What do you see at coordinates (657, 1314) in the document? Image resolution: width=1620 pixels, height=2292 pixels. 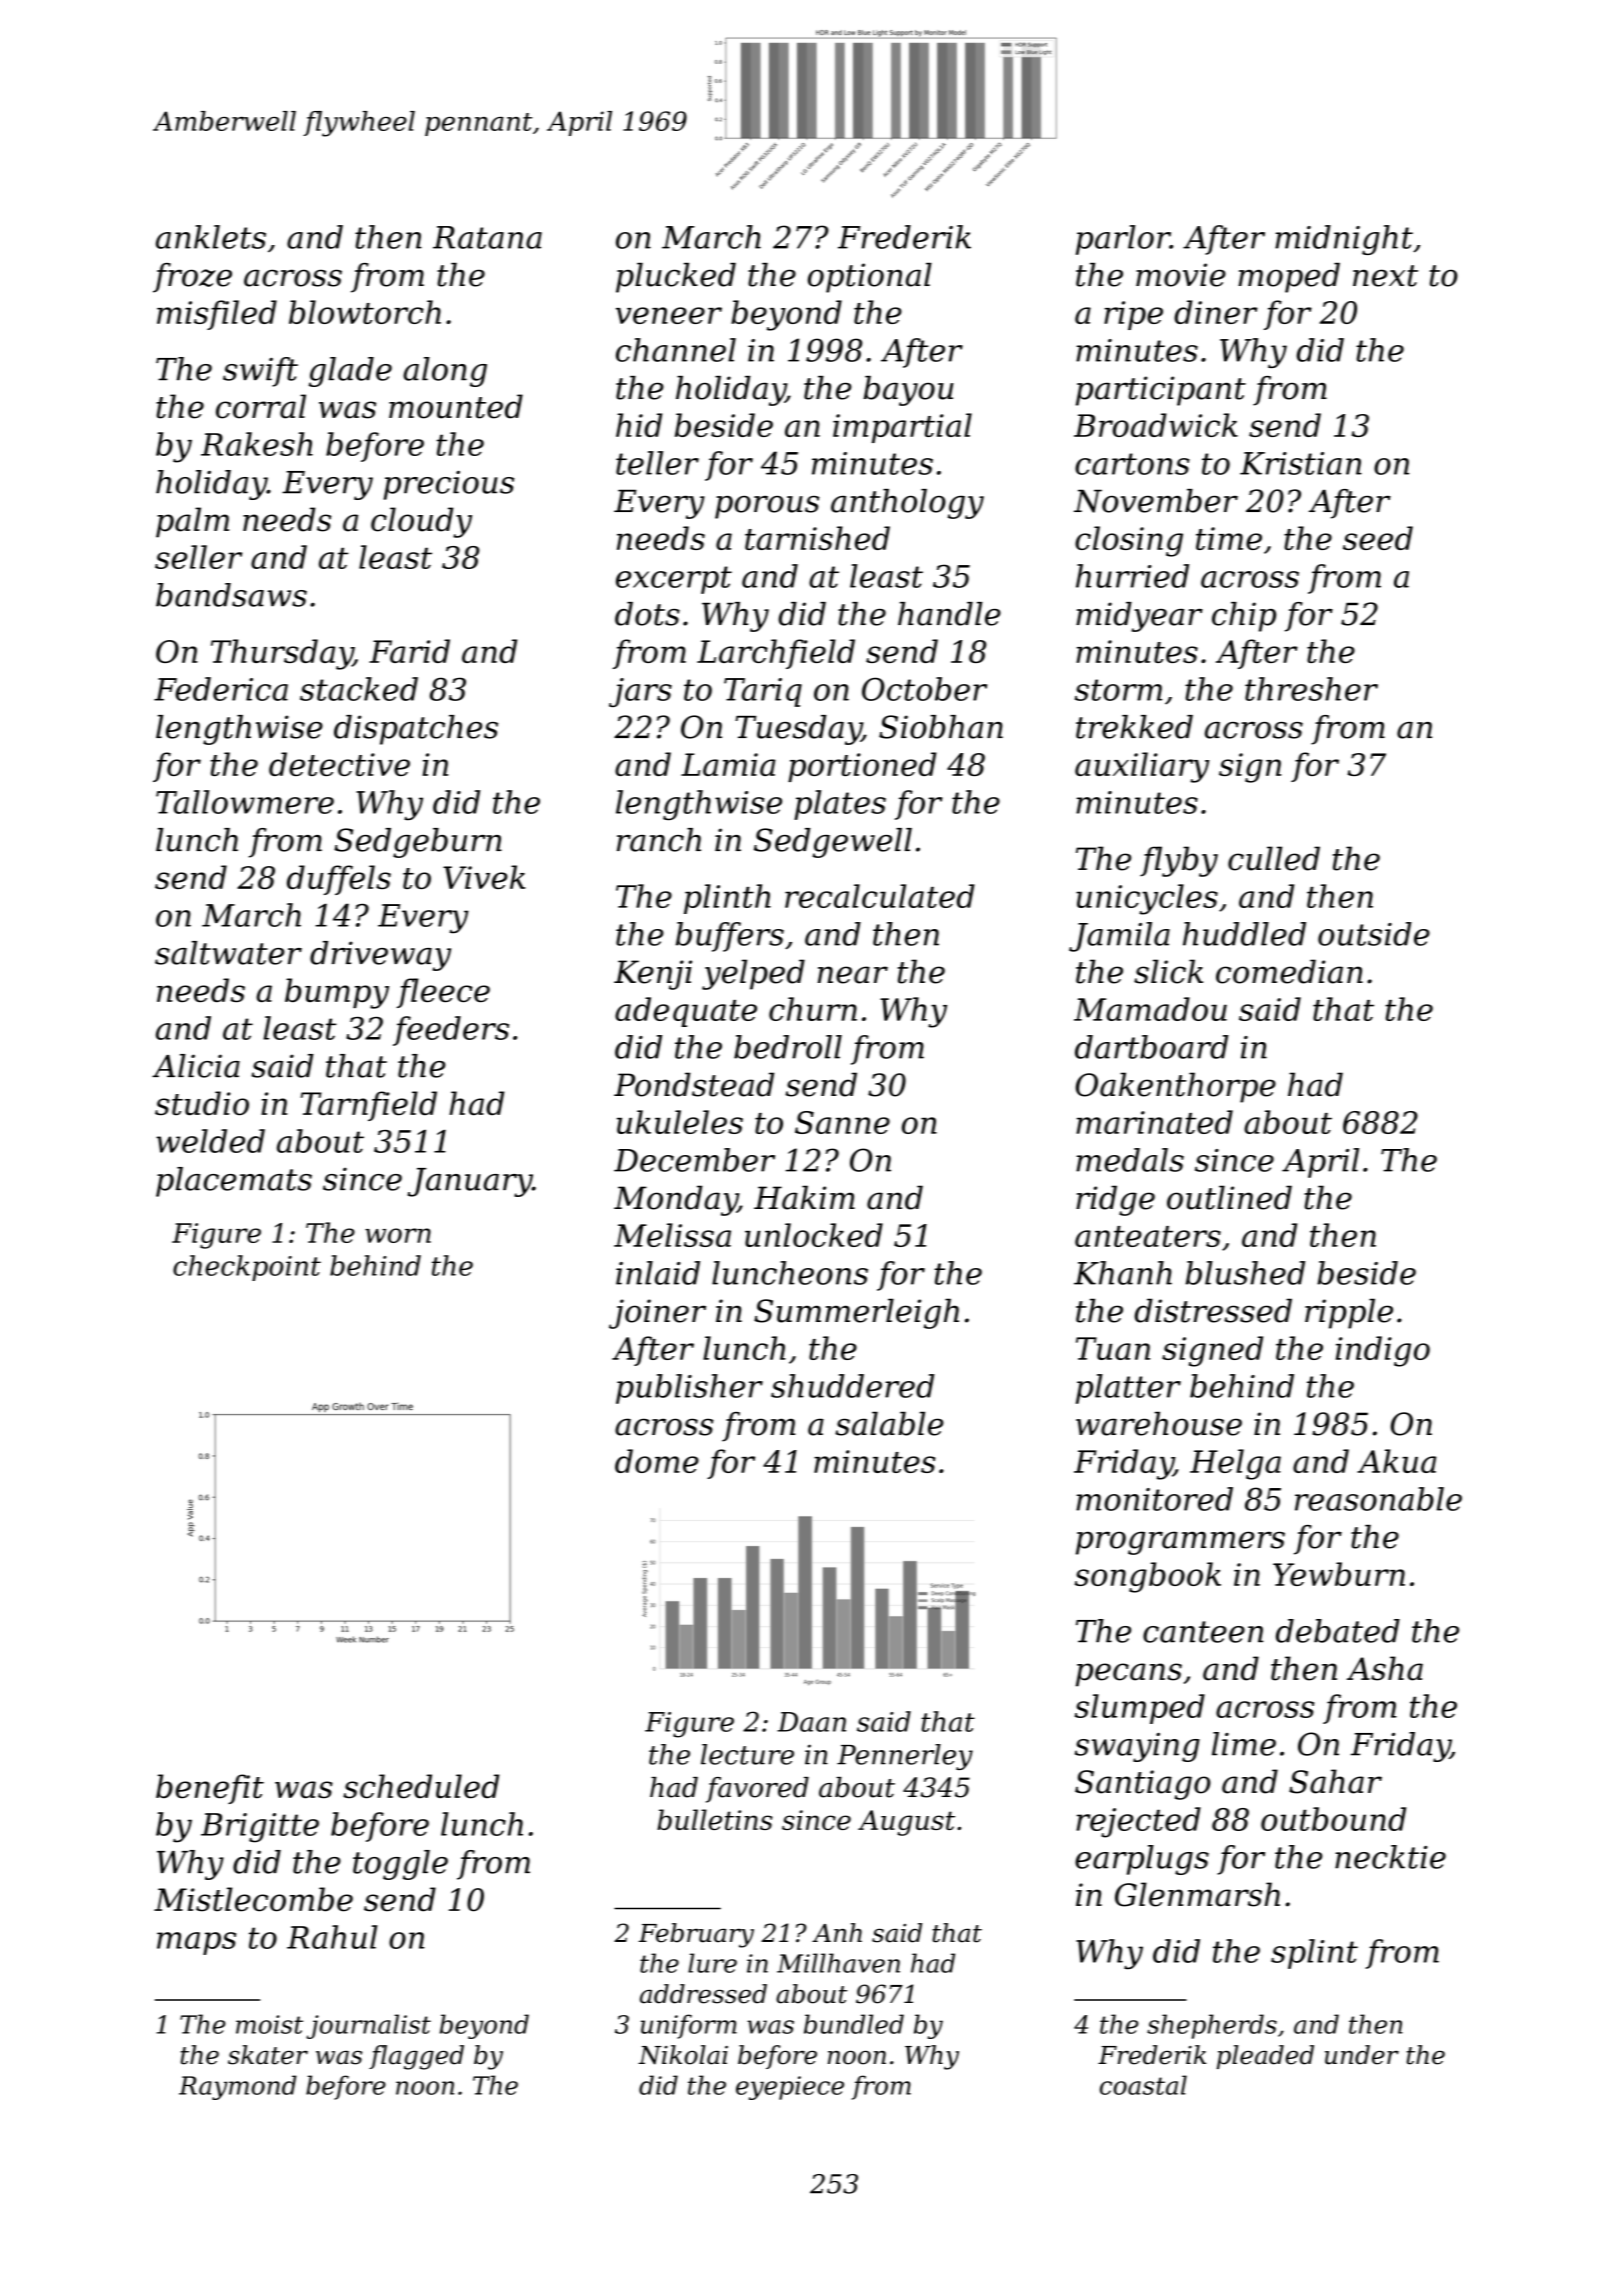 I see `joiner` at bounding box center [657, 1314].
